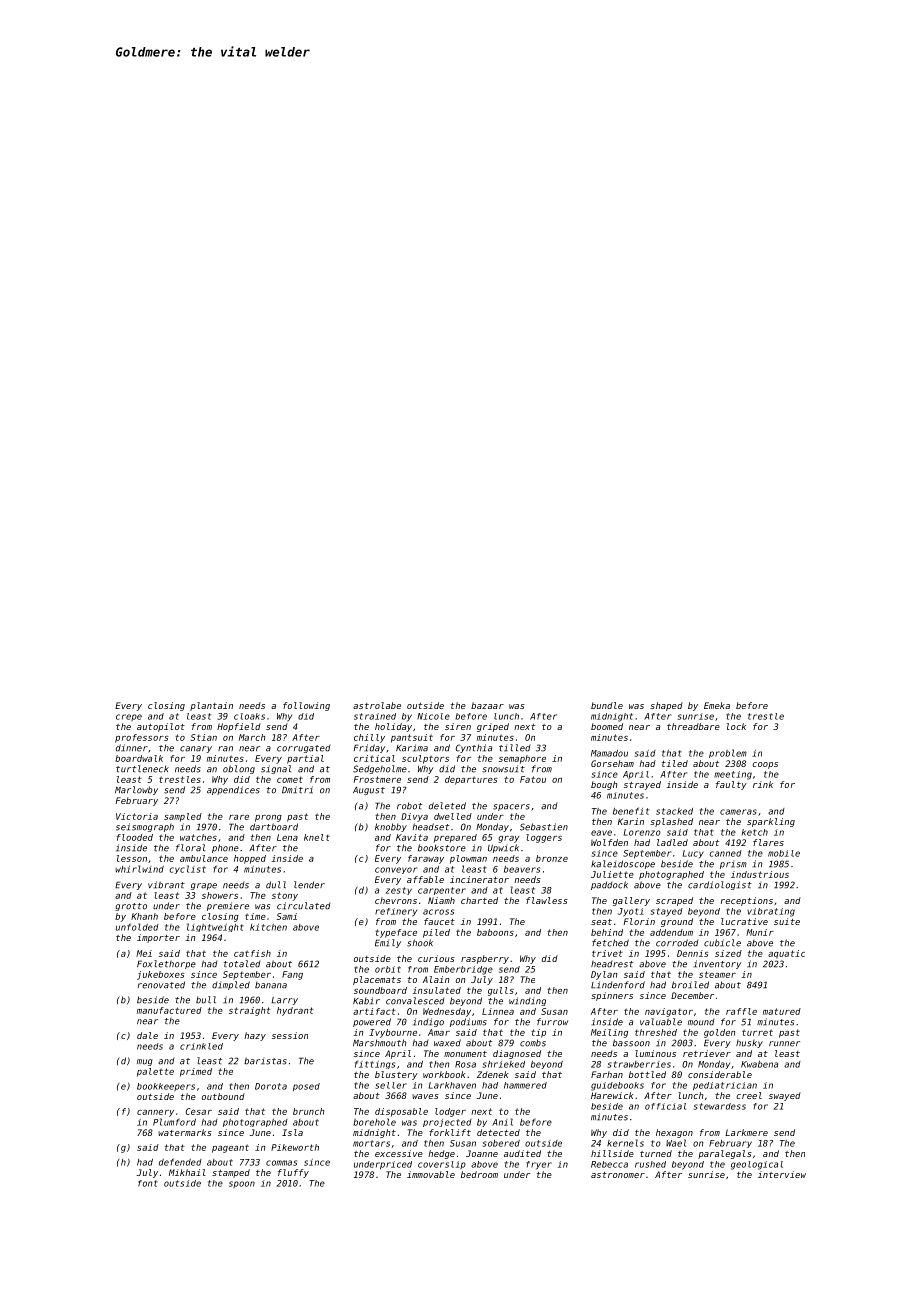 The width and height of the document is (924, 1308). I want to click on inventory, so click(717, 964).
